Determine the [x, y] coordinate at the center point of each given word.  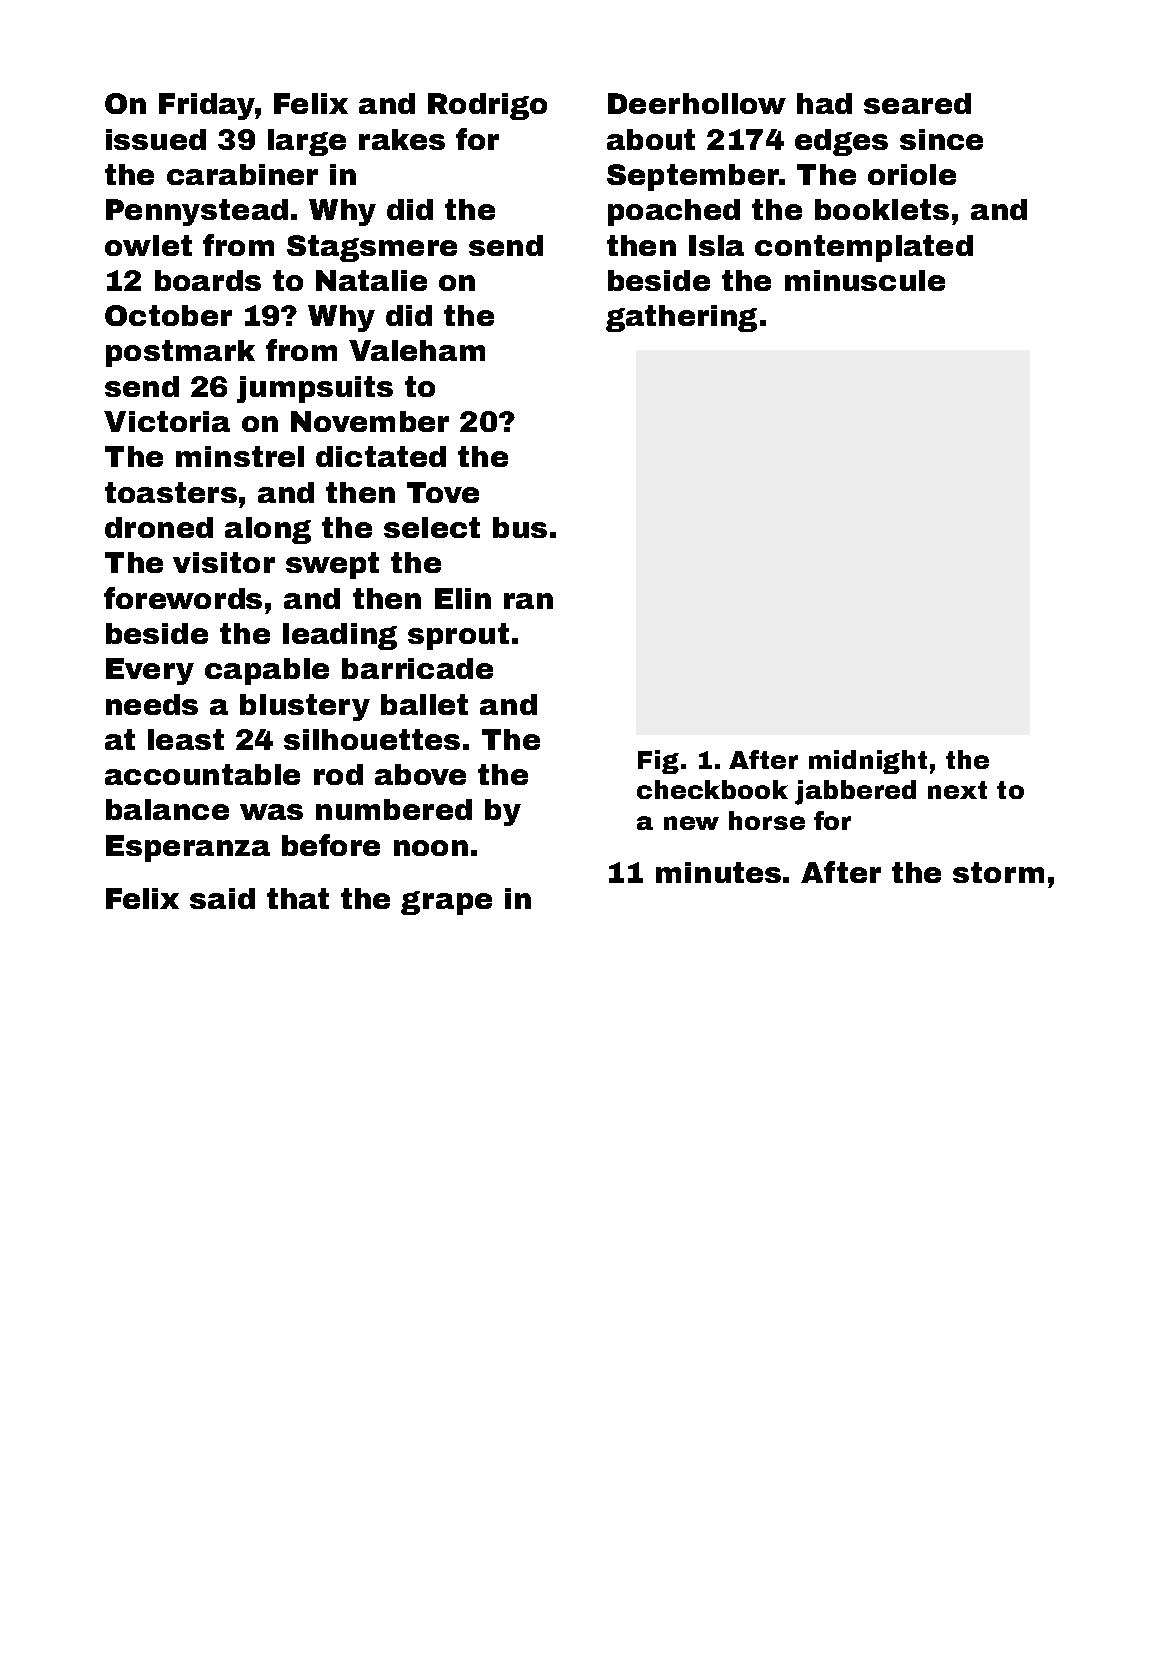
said [222, 898]
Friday [207, 106]
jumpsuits [315, 389]
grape [446, 903]
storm [998, 872]
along [268, 530]
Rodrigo [487, 106]
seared [917, 103]
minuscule [865, 280]
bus [520, 527]
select [432, 527]
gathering [681, 318]
